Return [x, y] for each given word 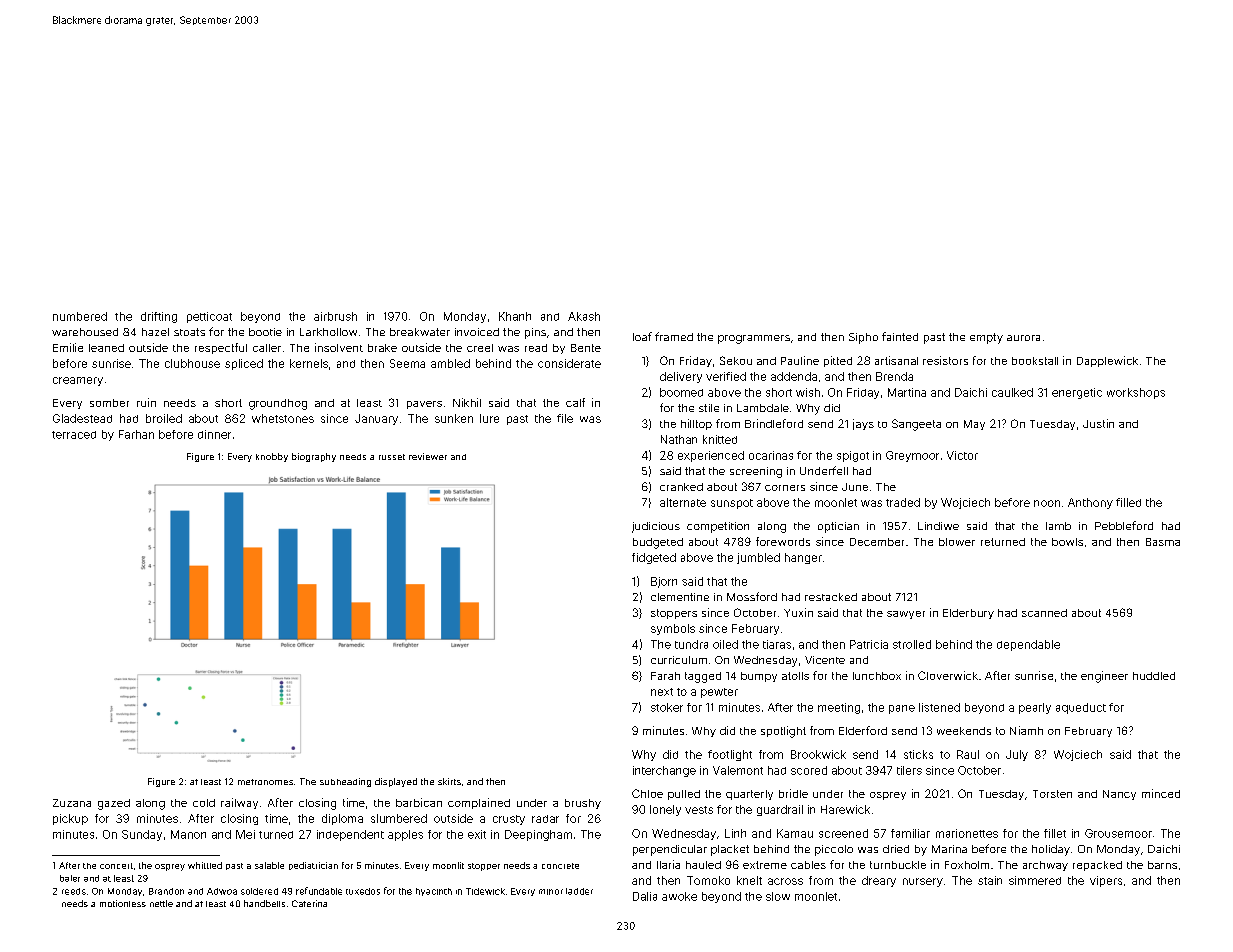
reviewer [428, 456]
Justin [1098, 423]
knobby [272, 457]
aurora [1023, 338]
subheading [345, 782]
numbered [80, 316]
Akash [584, 316]
